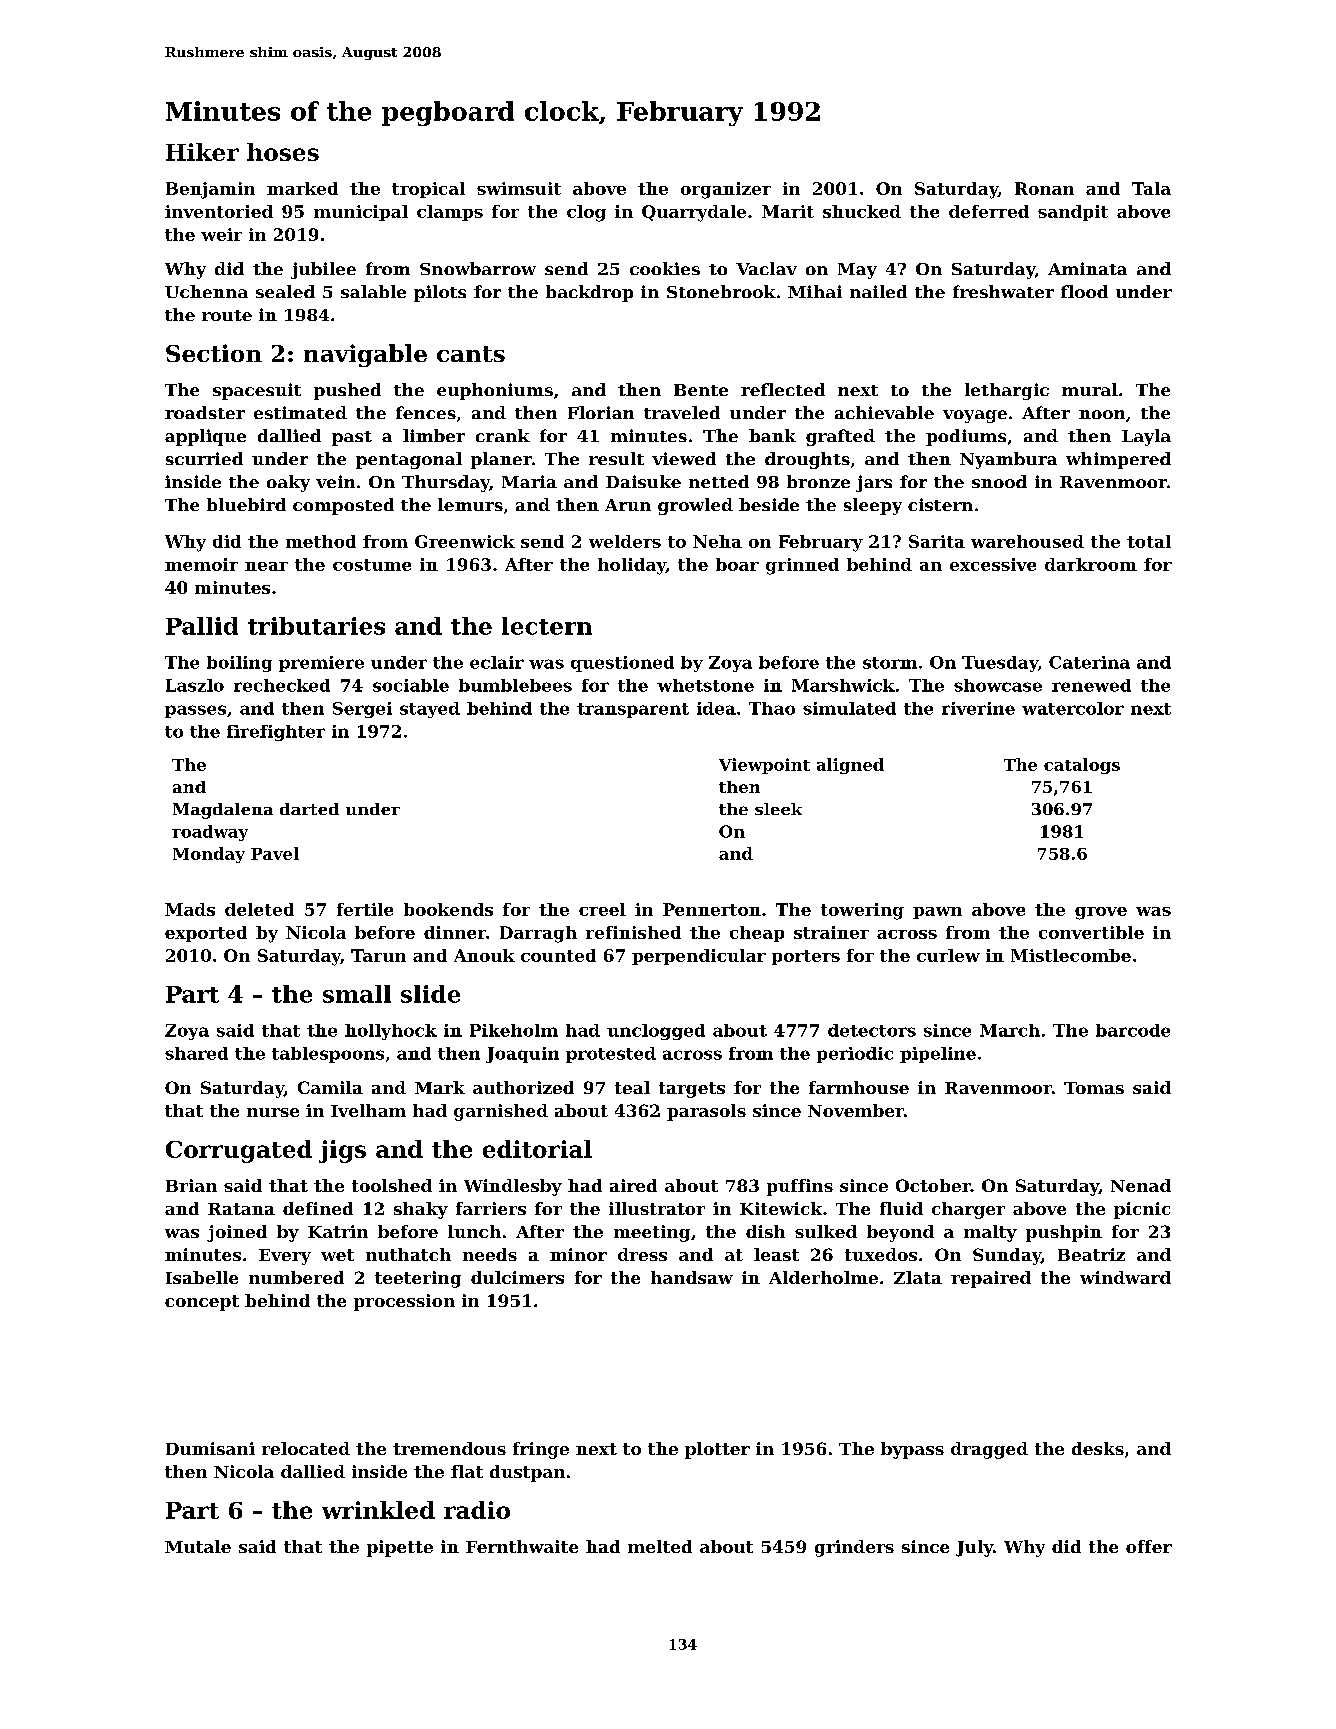 This document has width=1336, height=1729. What do you see at coordinates (202, 1303) in the document?
I see `concept` at bounding box center [202, 1303].
